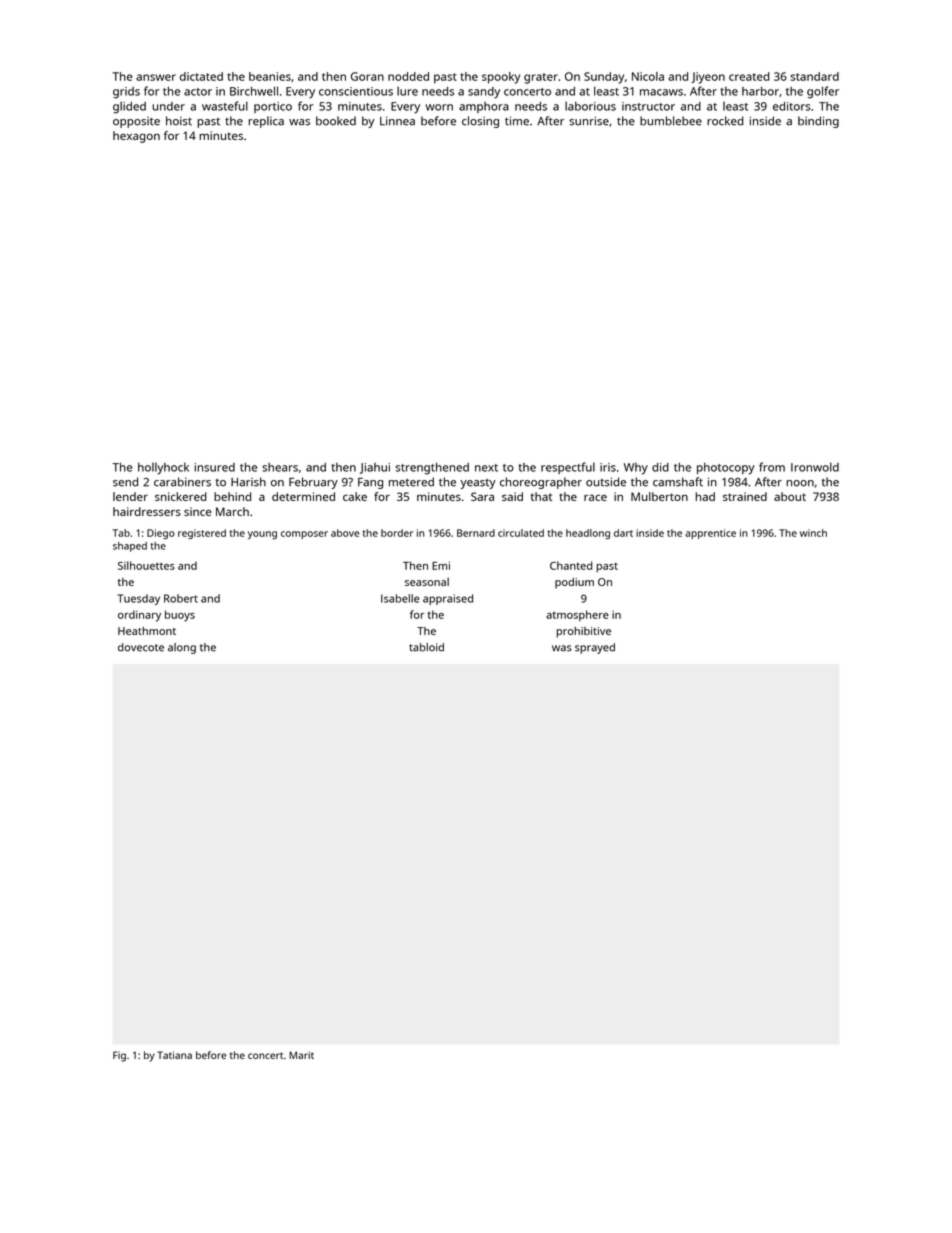 This document has height=1233, width=952. What do you see at coordinates (201, 76) in the document?
I see `dictated` at bounding box center [201, 76].
